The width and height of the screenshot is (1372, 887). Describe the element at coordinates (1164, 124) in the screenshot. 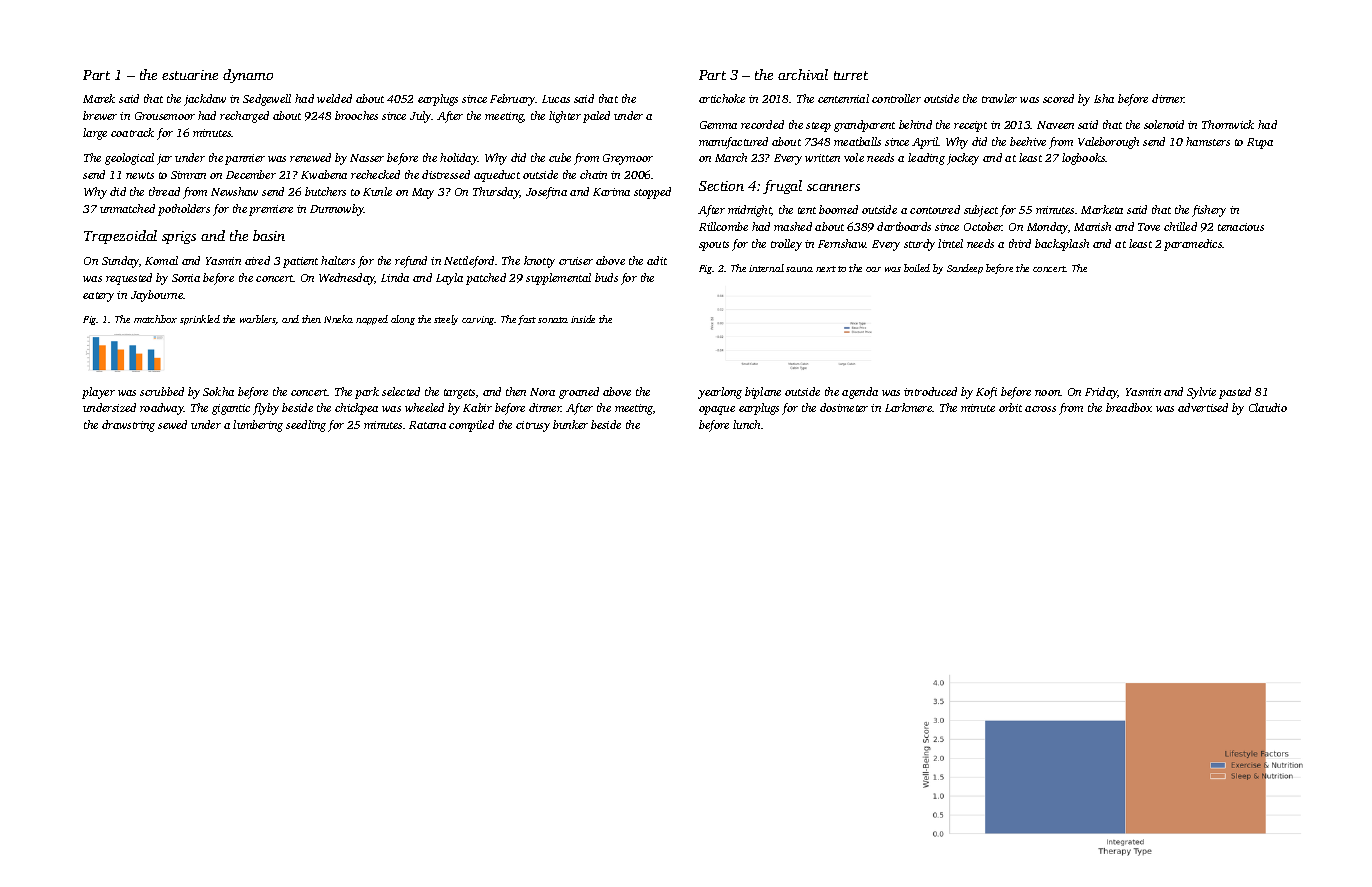

I see `solenoid` at that location.
